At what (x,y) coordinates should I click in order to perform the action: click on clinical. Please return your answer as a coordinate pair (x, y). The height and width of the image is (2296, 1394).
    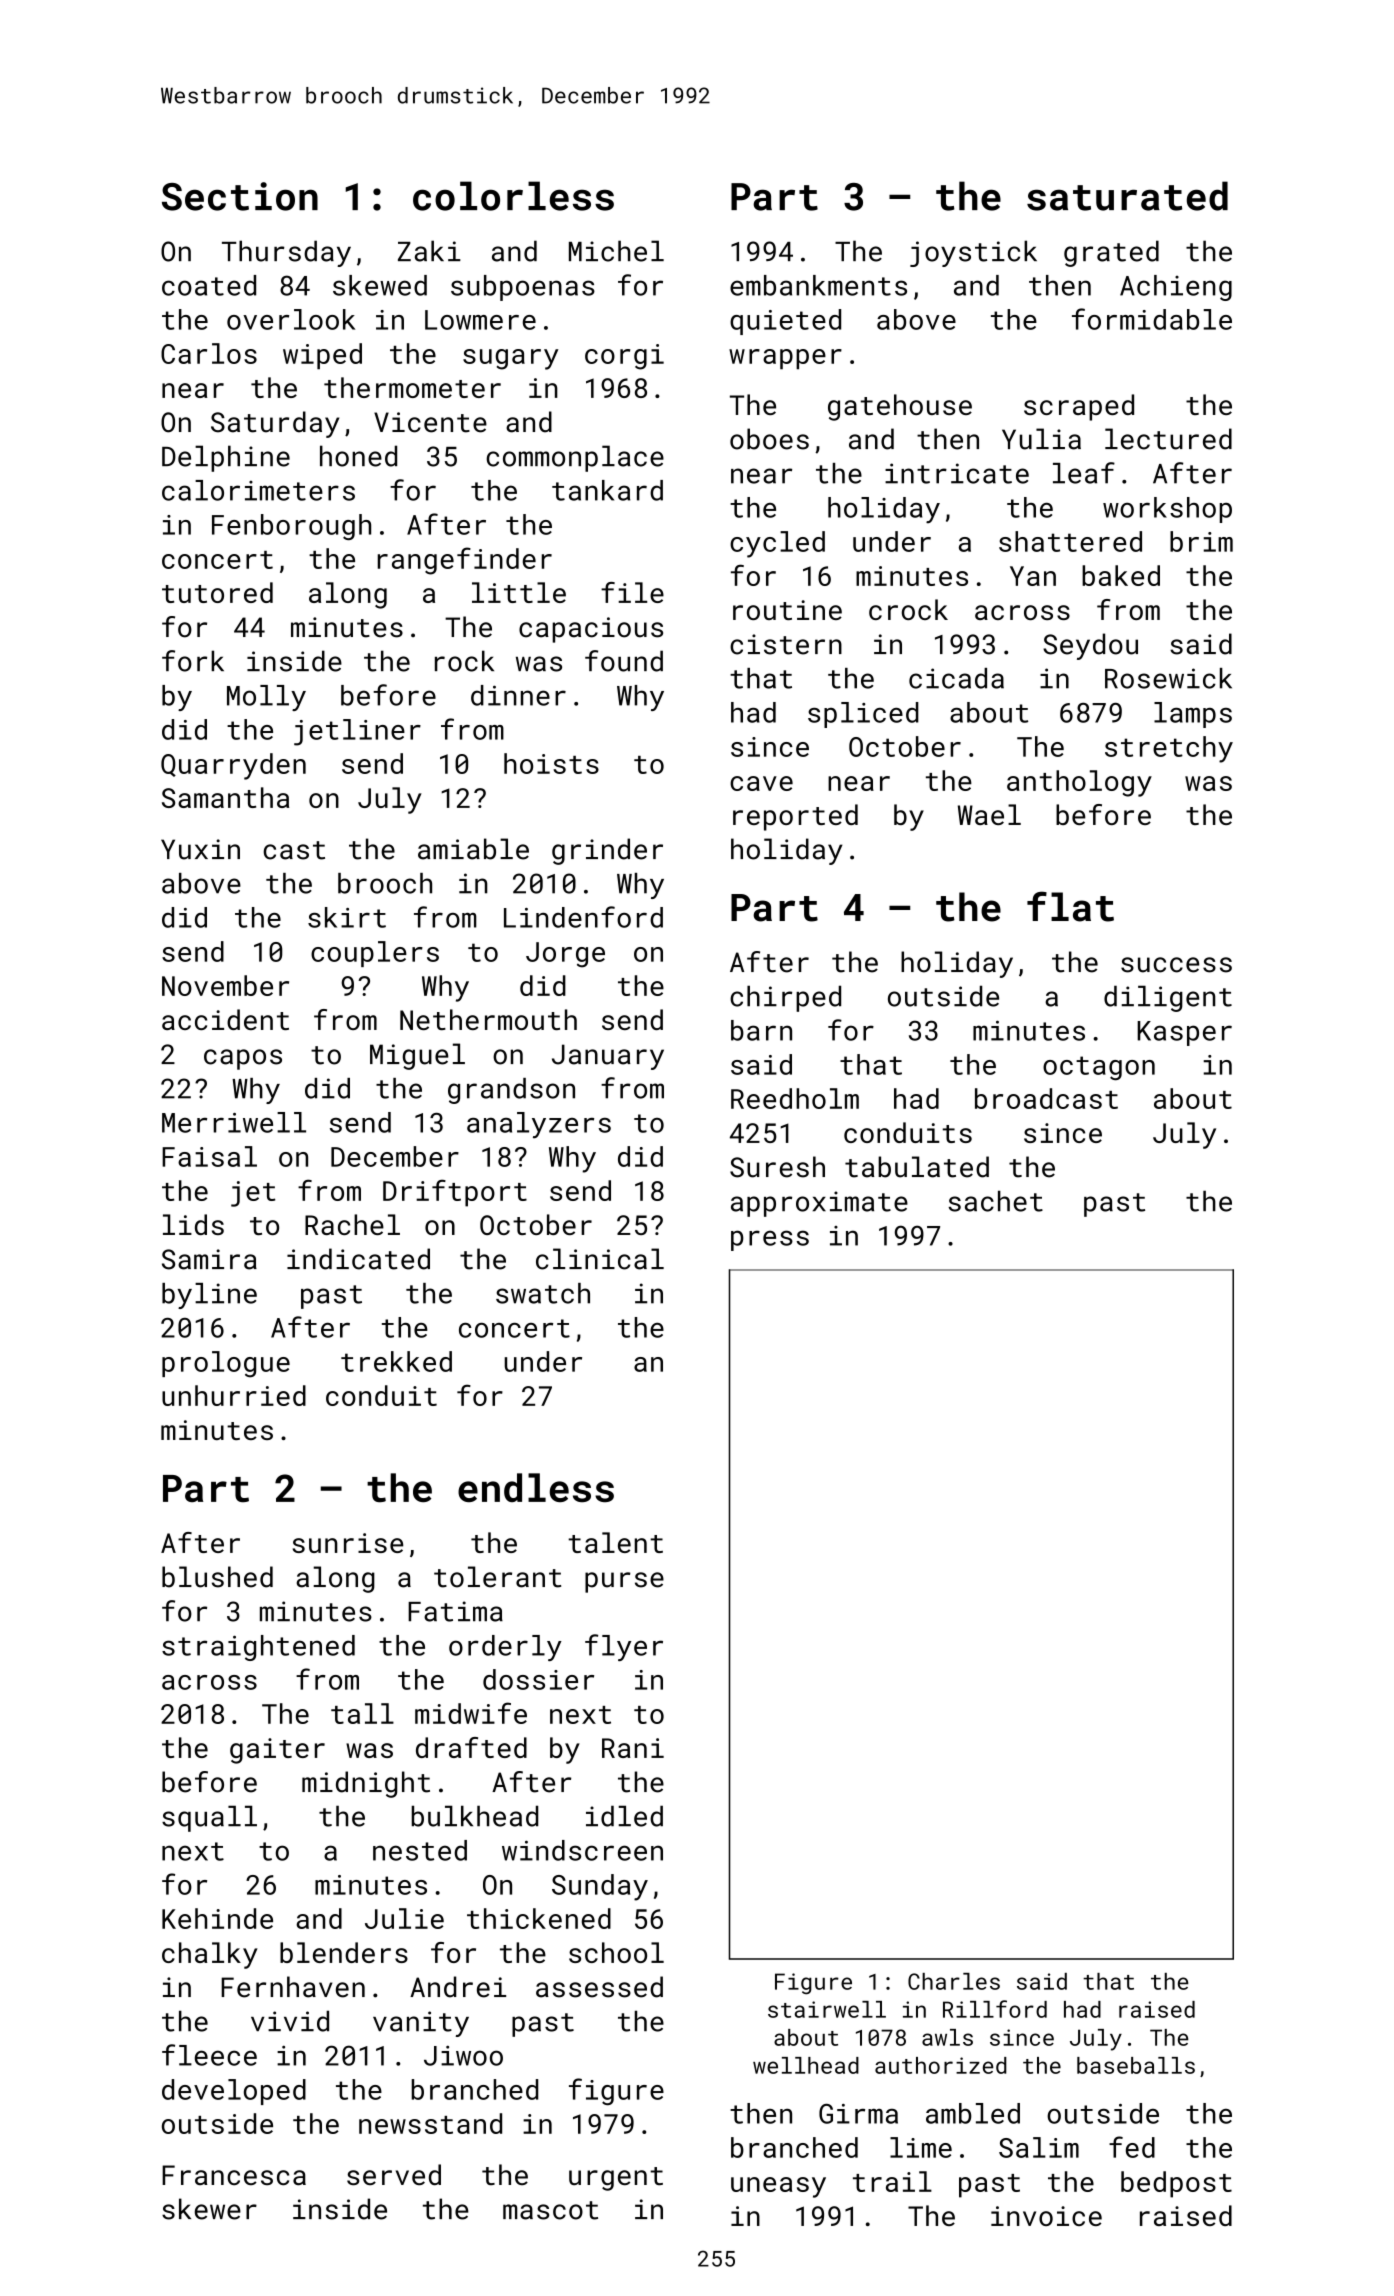
    Looking at the image, I should click on (600, 1259).
